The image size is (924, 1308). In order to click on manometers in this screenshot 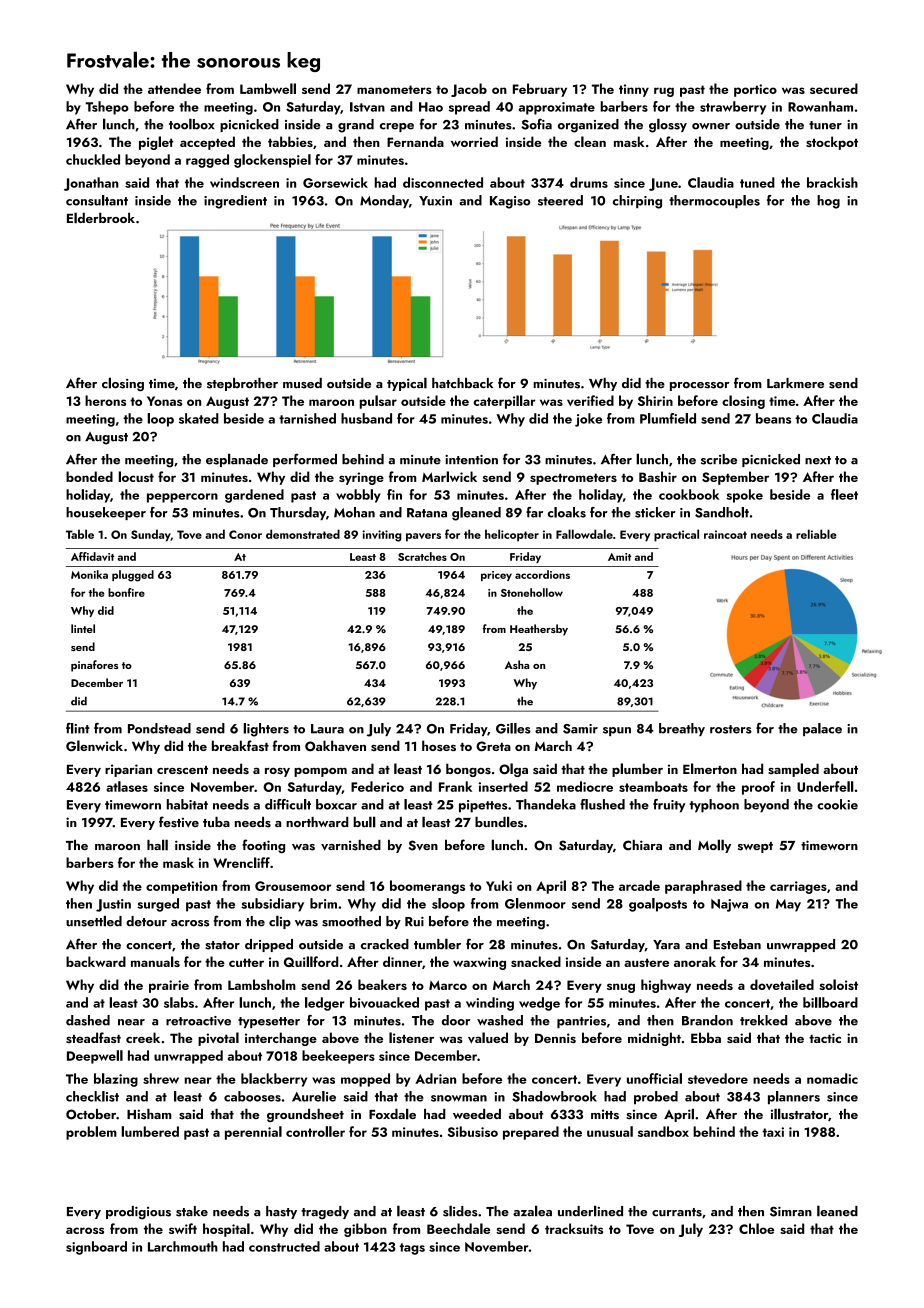, I will do `click(394, 89)`.
